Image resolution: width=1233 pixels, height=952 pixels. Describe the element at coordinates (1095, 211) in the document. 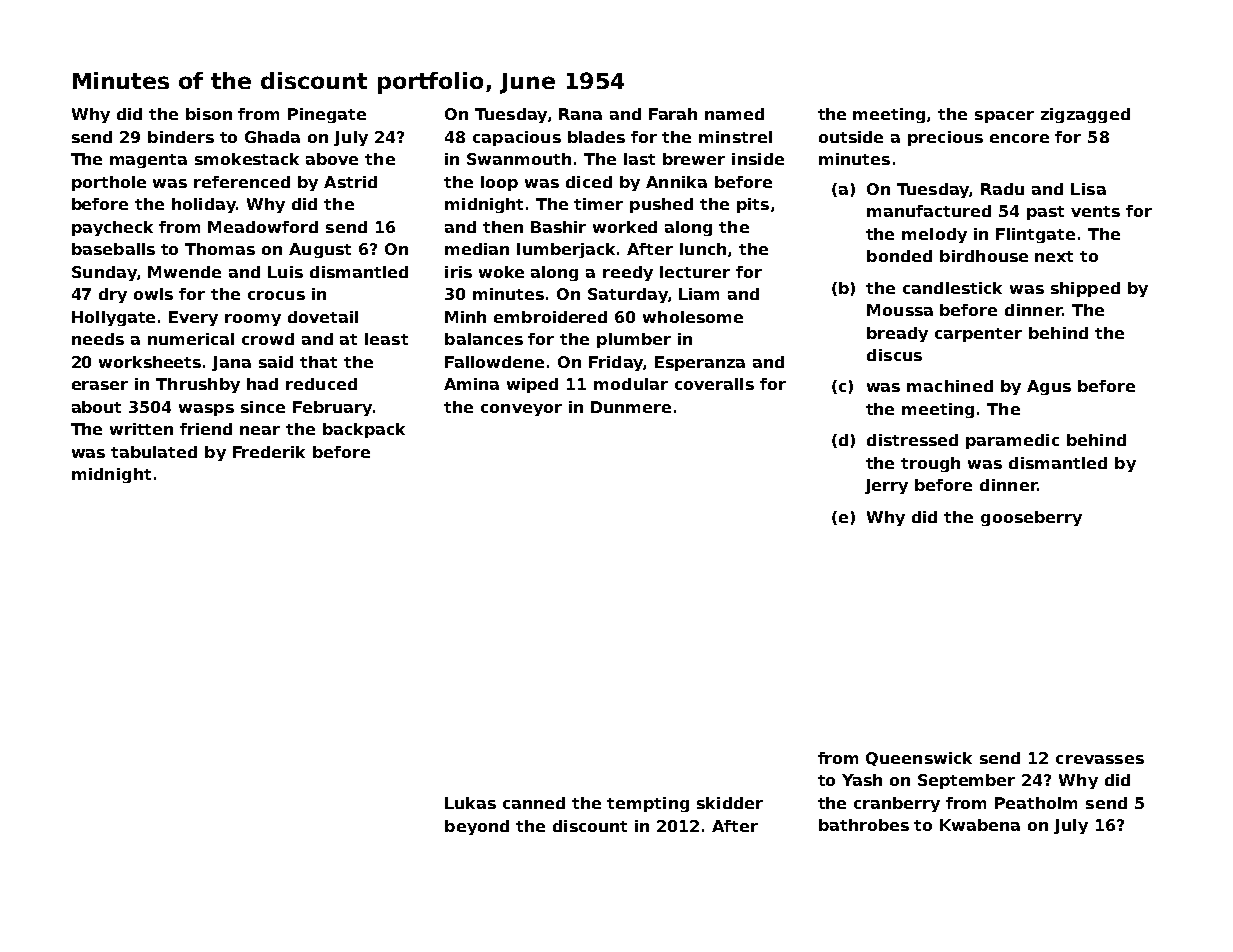

I see `vents` at that location.
